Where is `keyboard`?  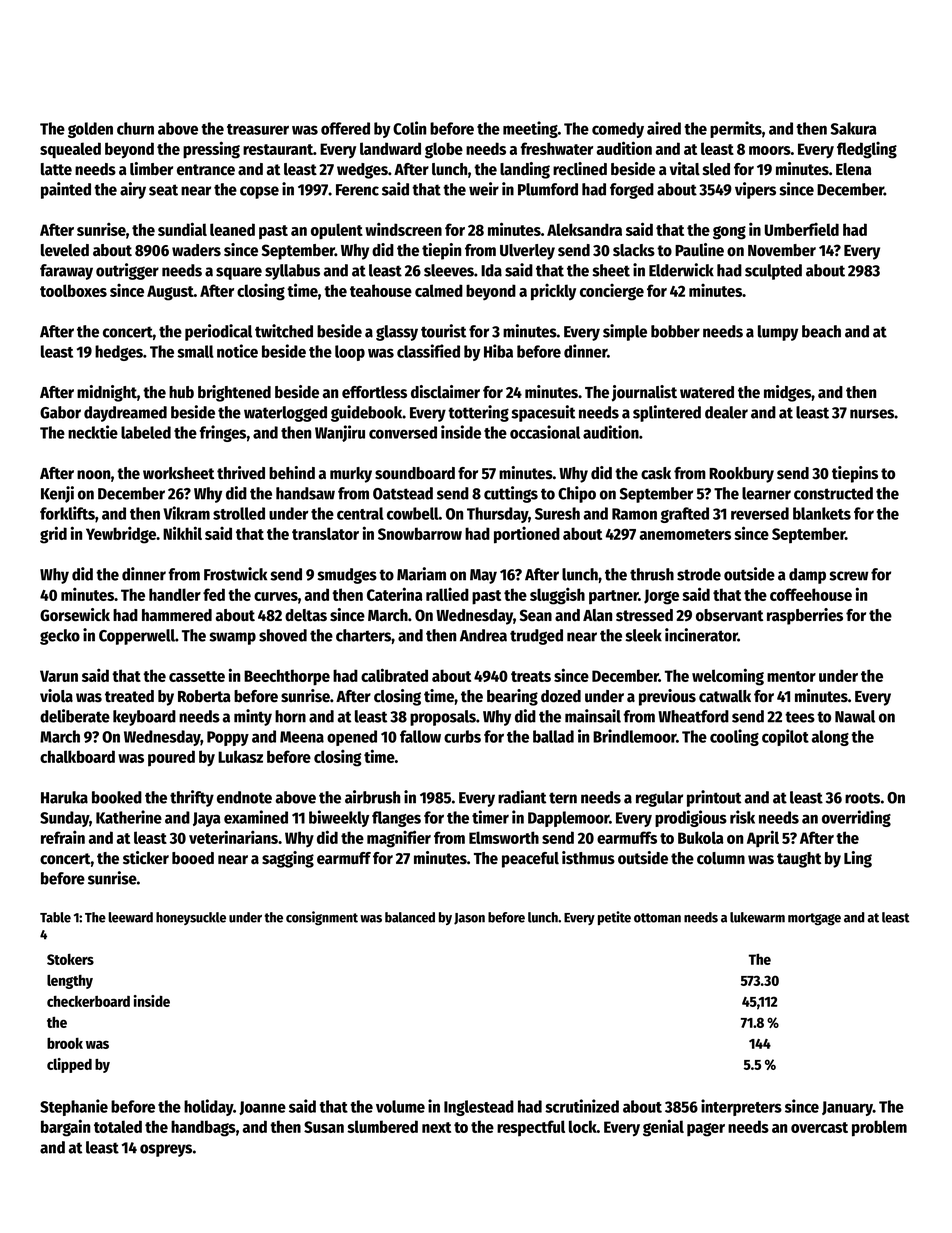
keyboard is located at coordinates (144, 718).
